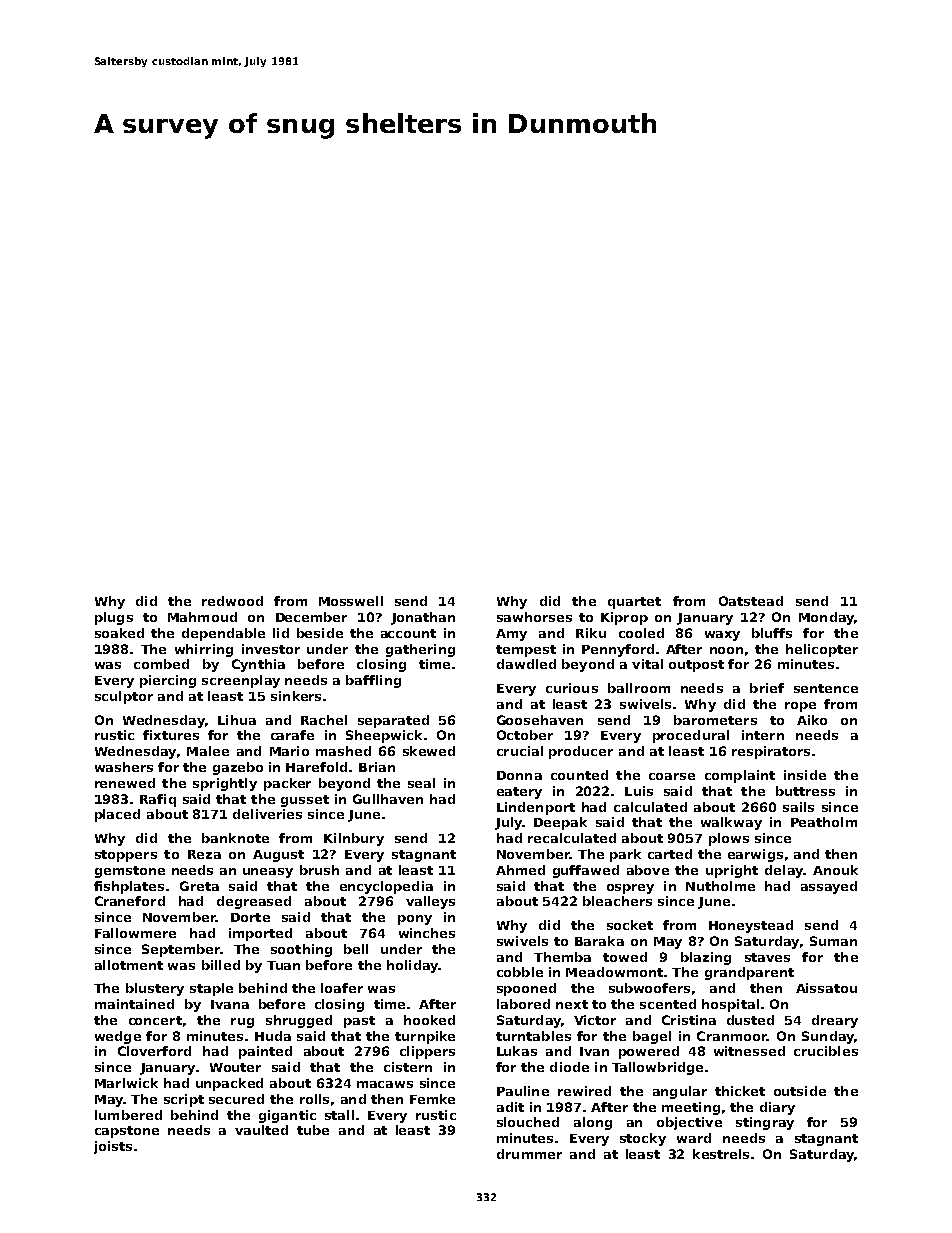 The width and height of the image is (952, 1233). Describe the element at coordinates (287, 784) in the image. I see `packer` at that location.
